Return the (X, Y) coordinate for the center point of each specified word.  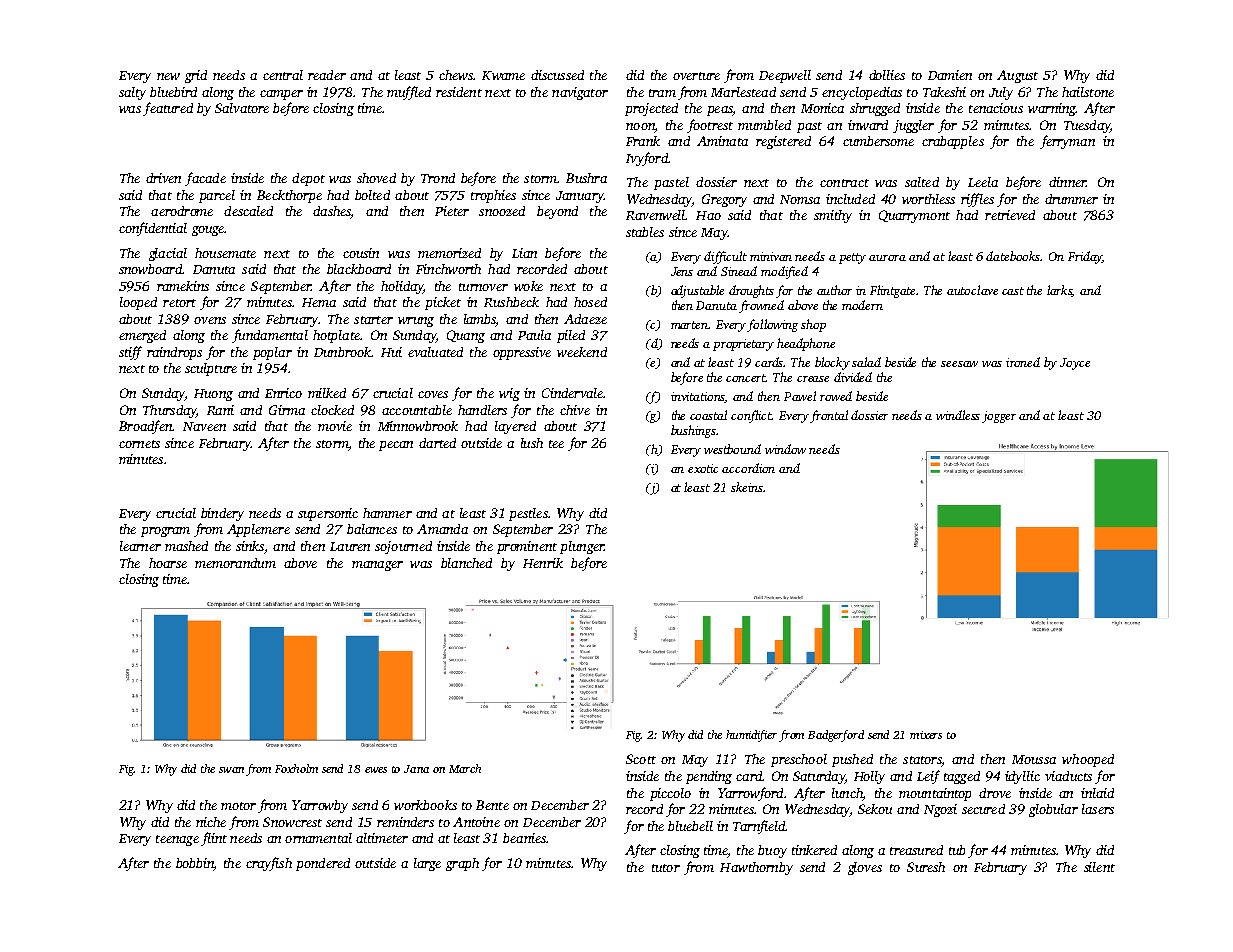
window (785, 449)
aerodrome (182, 211)
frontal (829, 416)
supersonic (328, 514)
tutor (666, 868)
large (427, 864)
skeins (747, 487)
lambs (480, 319)
